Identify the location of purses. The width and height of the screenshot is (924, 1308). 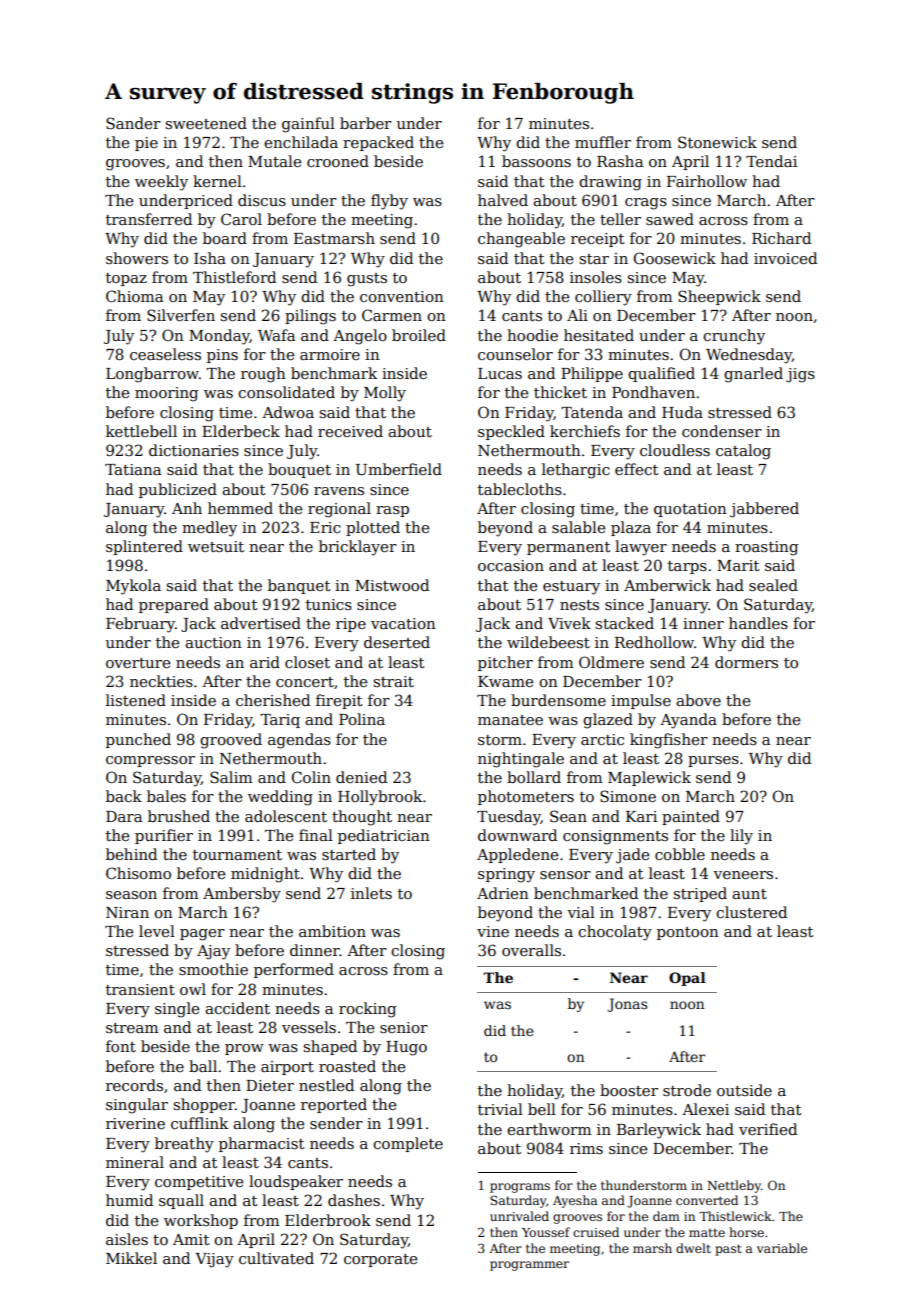
(713, 761).
